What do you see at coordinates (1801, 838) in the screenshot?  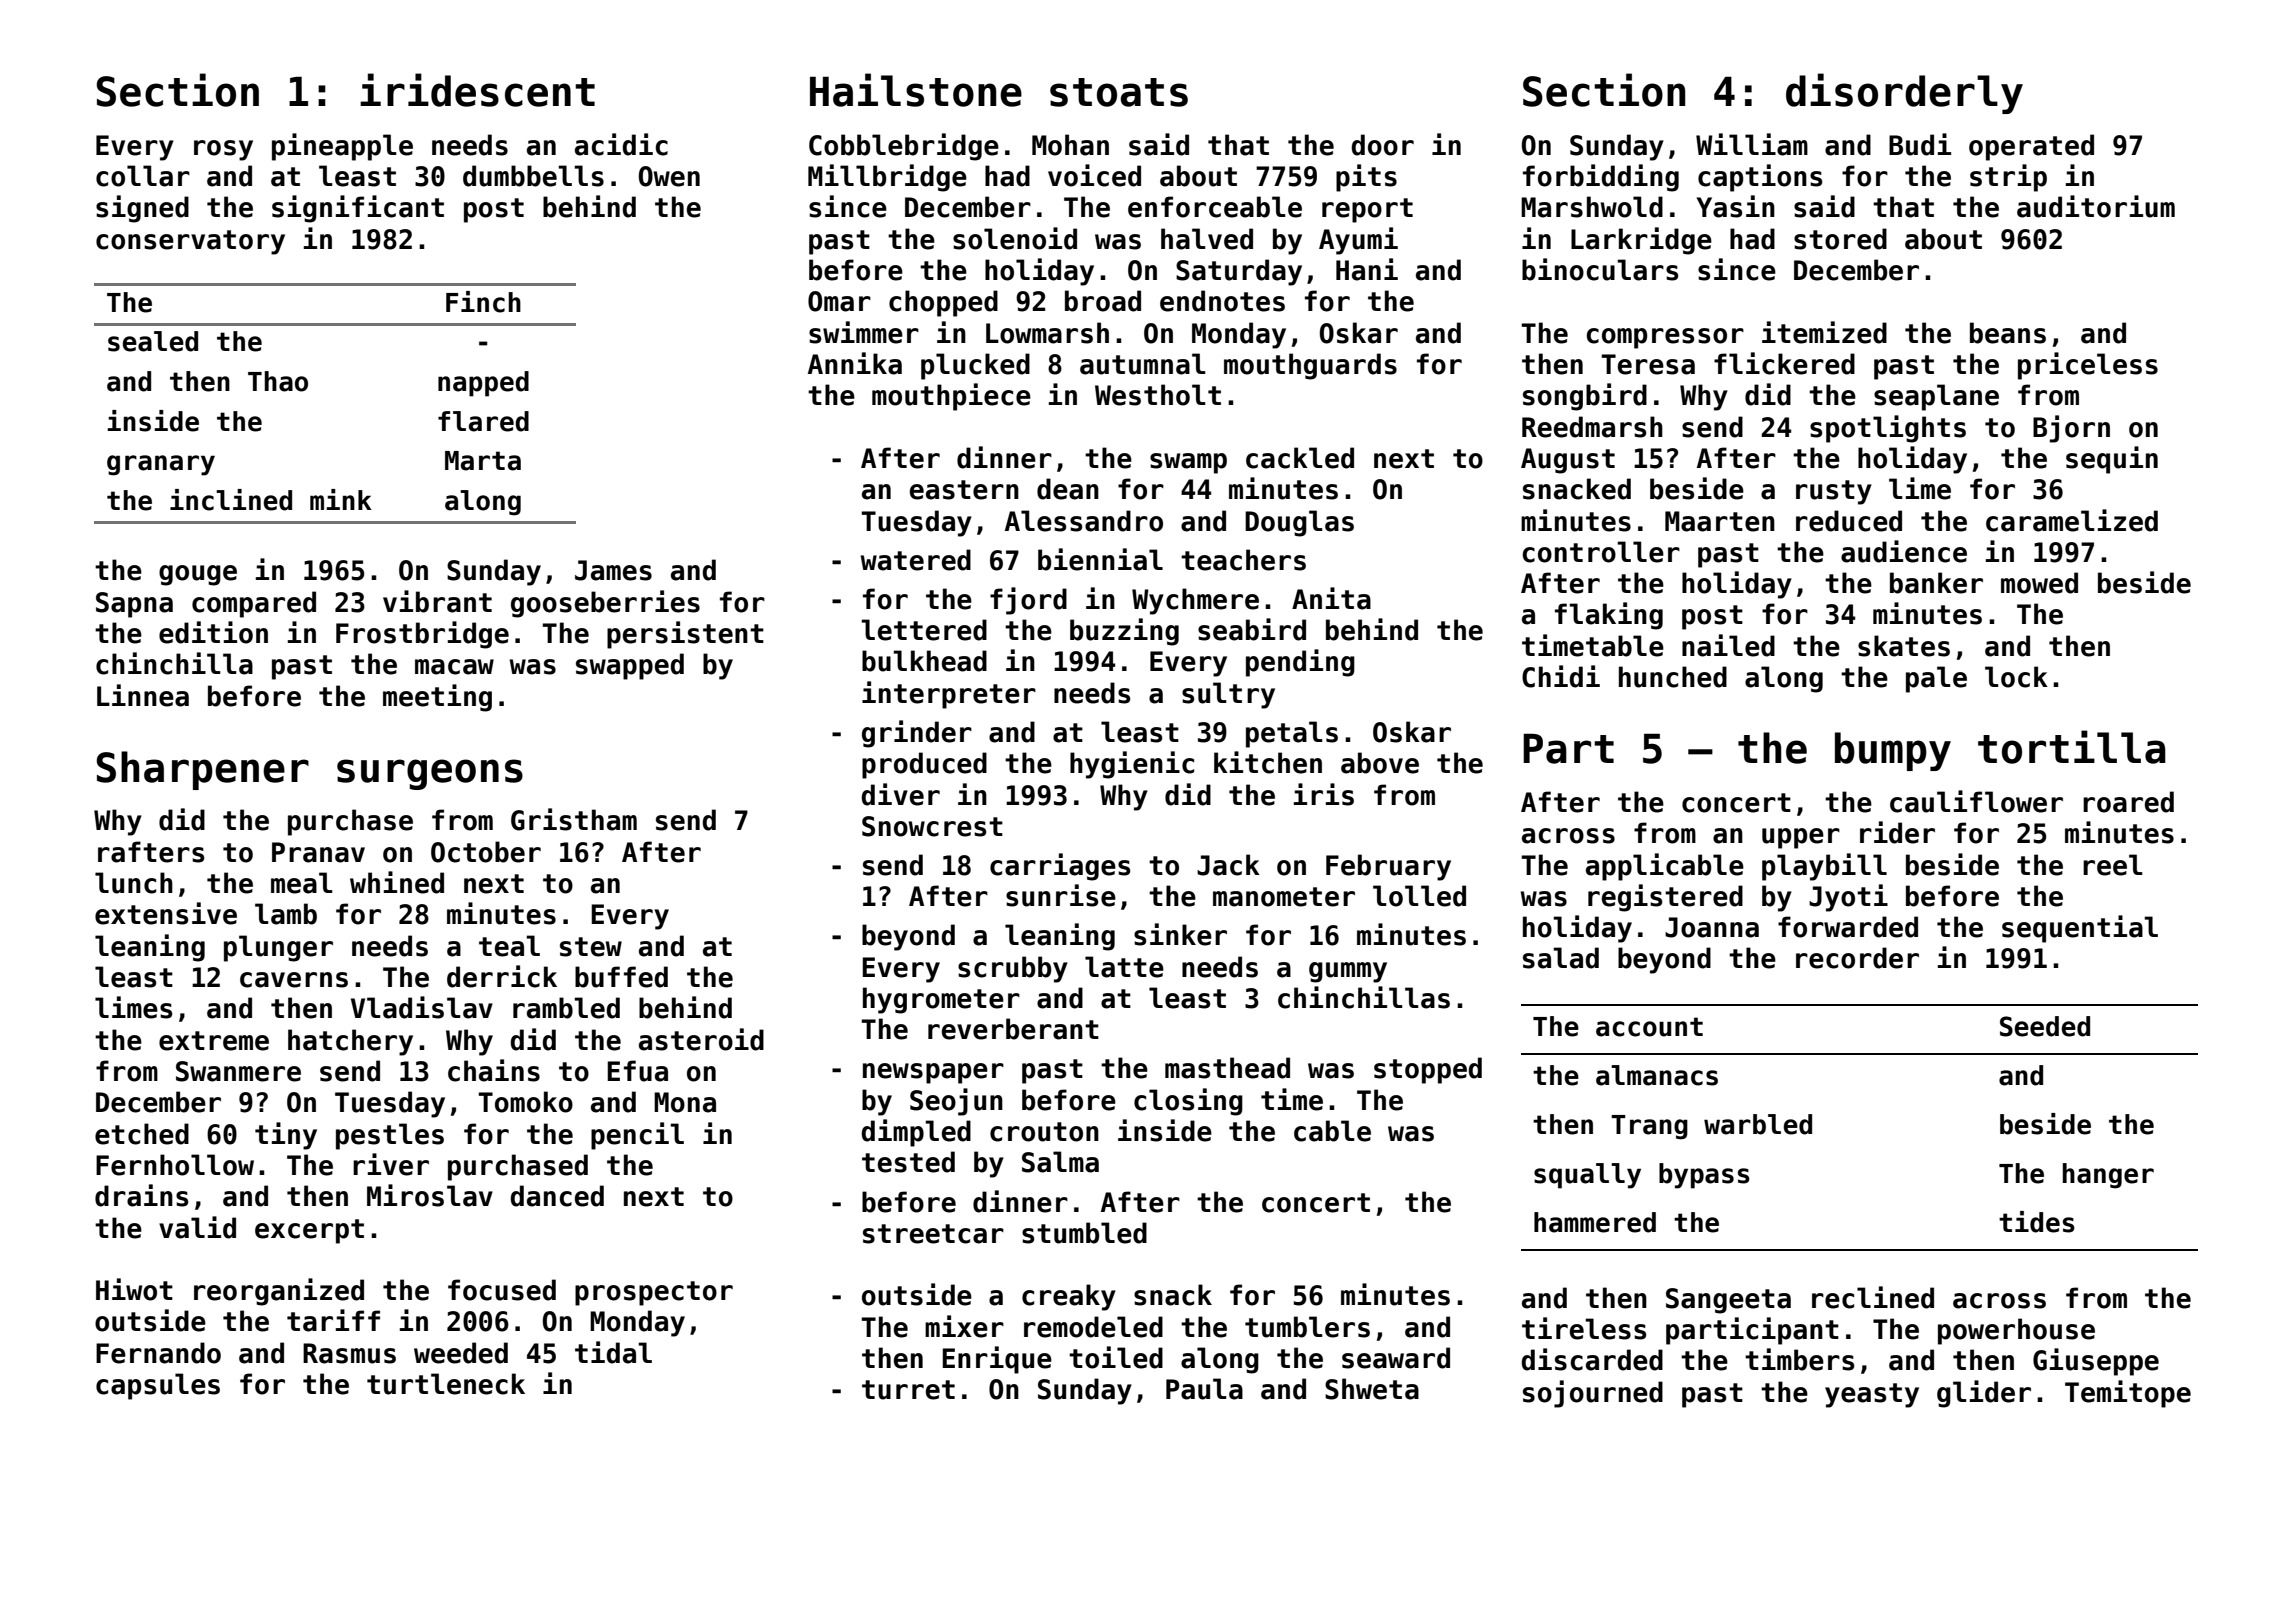 I see `upper` at bounding box center [1801, 838].
